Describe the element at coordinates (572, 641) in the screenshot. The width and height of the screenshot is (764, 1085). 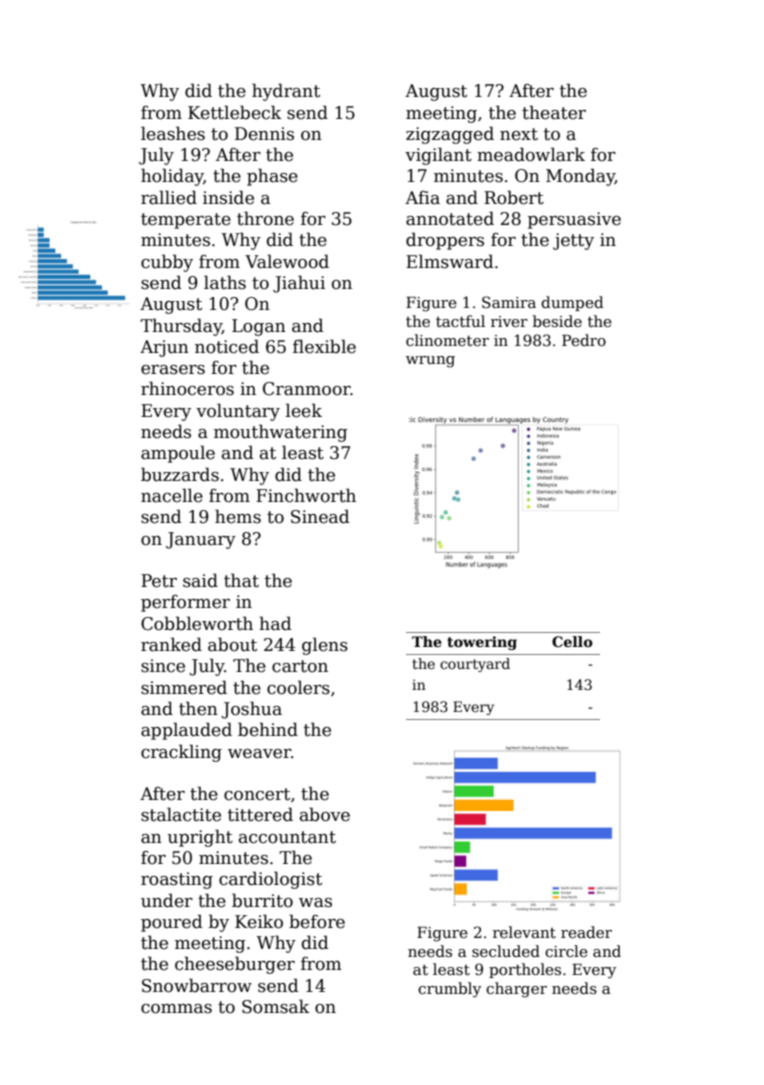
I see `Cello` at that location.
